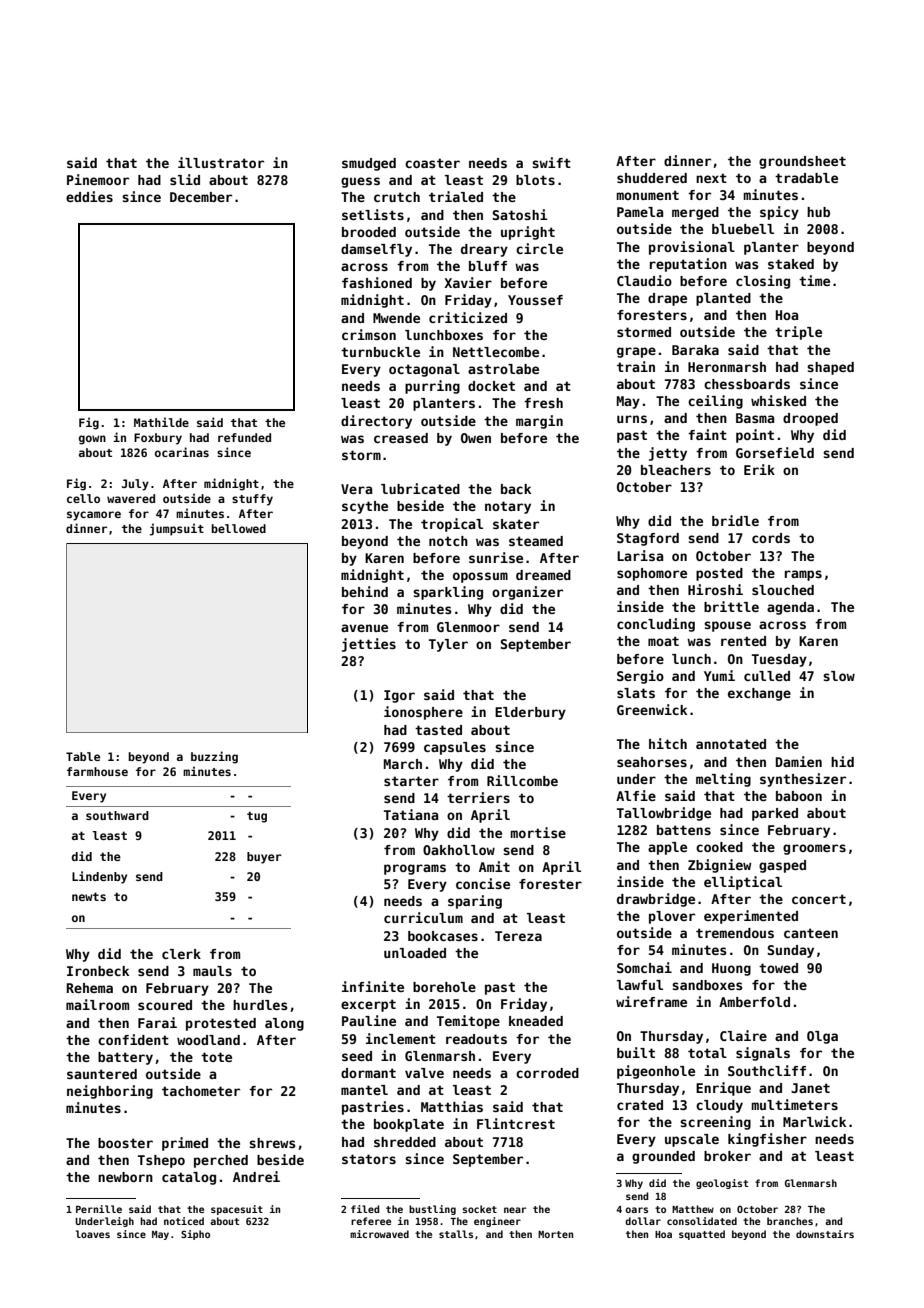 This document has width=924, height=1308. Describe the element at coordinates (640, 1105) in the document. I see `crated` at that location.
